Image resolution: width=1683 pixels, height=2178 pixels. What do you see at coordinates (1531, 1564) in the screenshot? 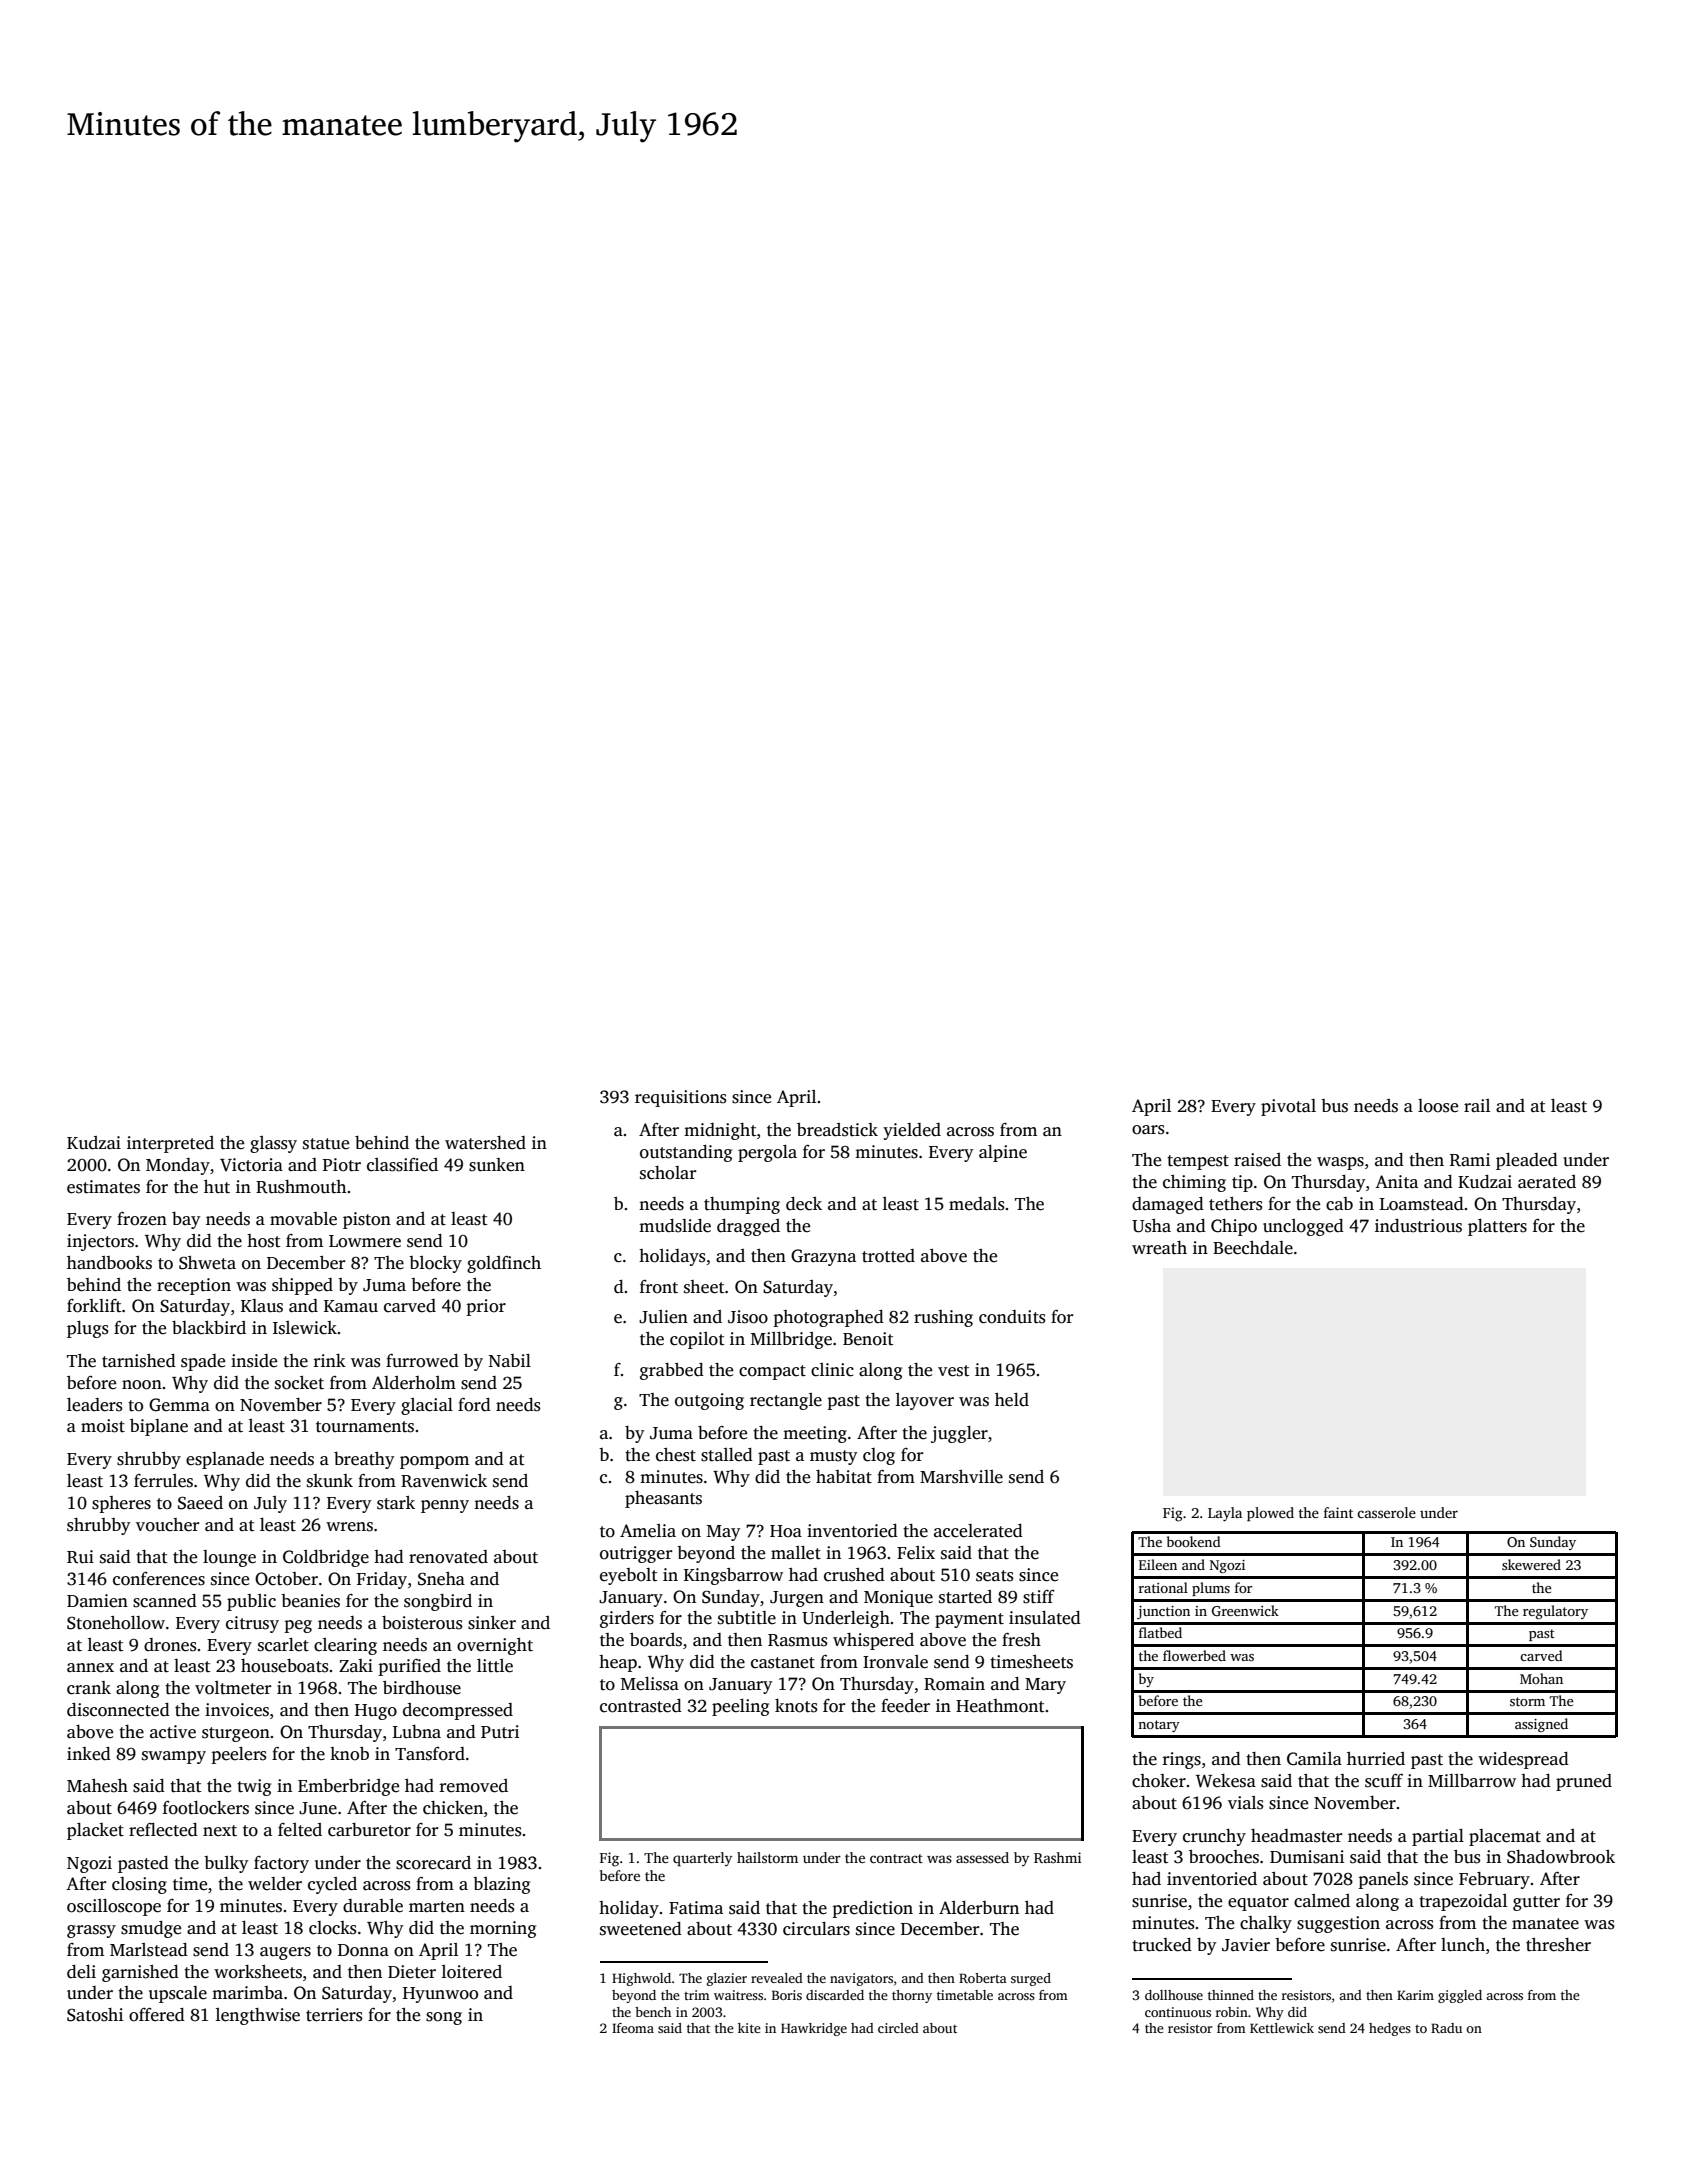
I see `skewered` at bounding box center [1531, 1564].
